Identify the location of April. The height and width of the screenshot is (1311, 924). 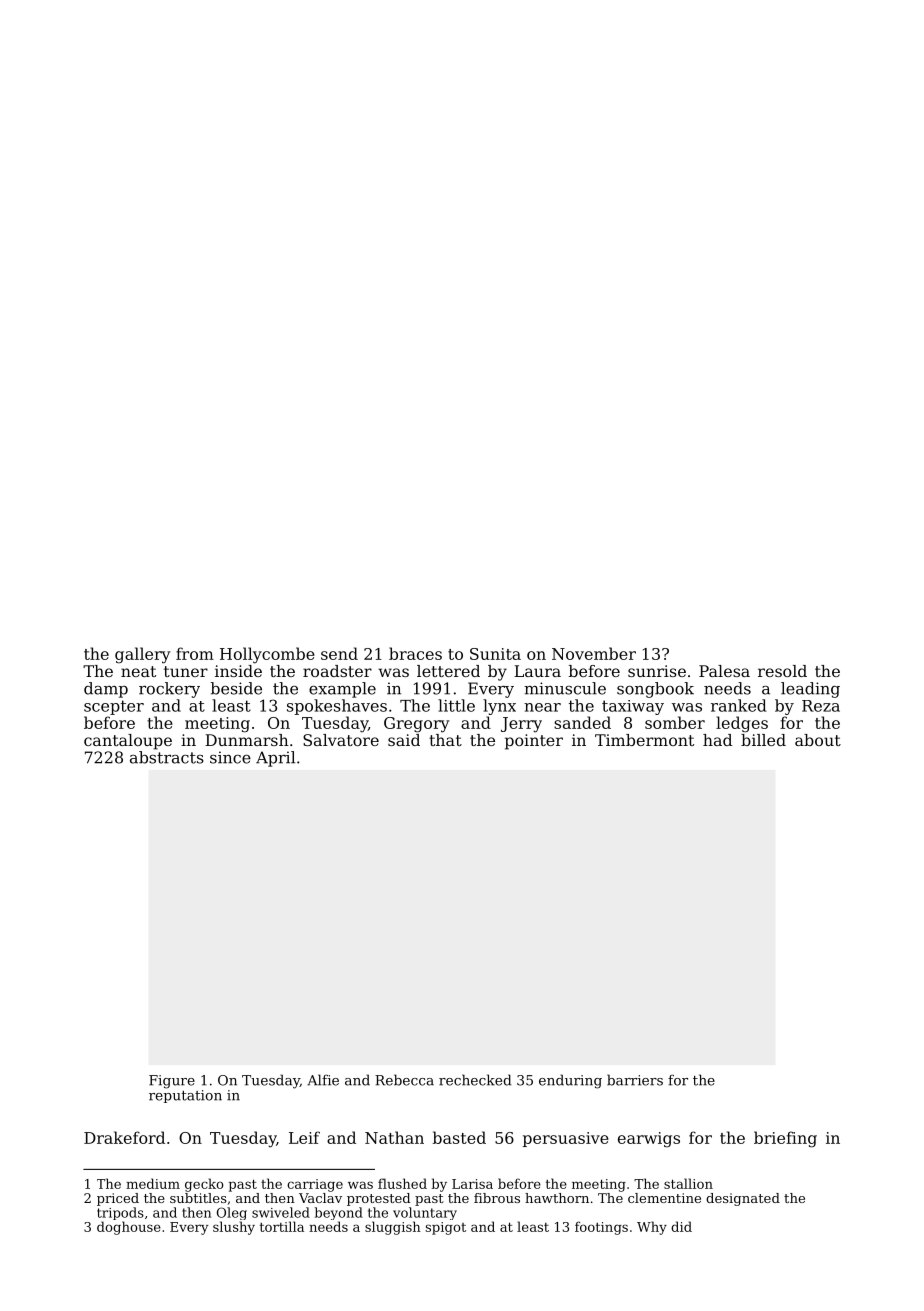
(275, 759).
